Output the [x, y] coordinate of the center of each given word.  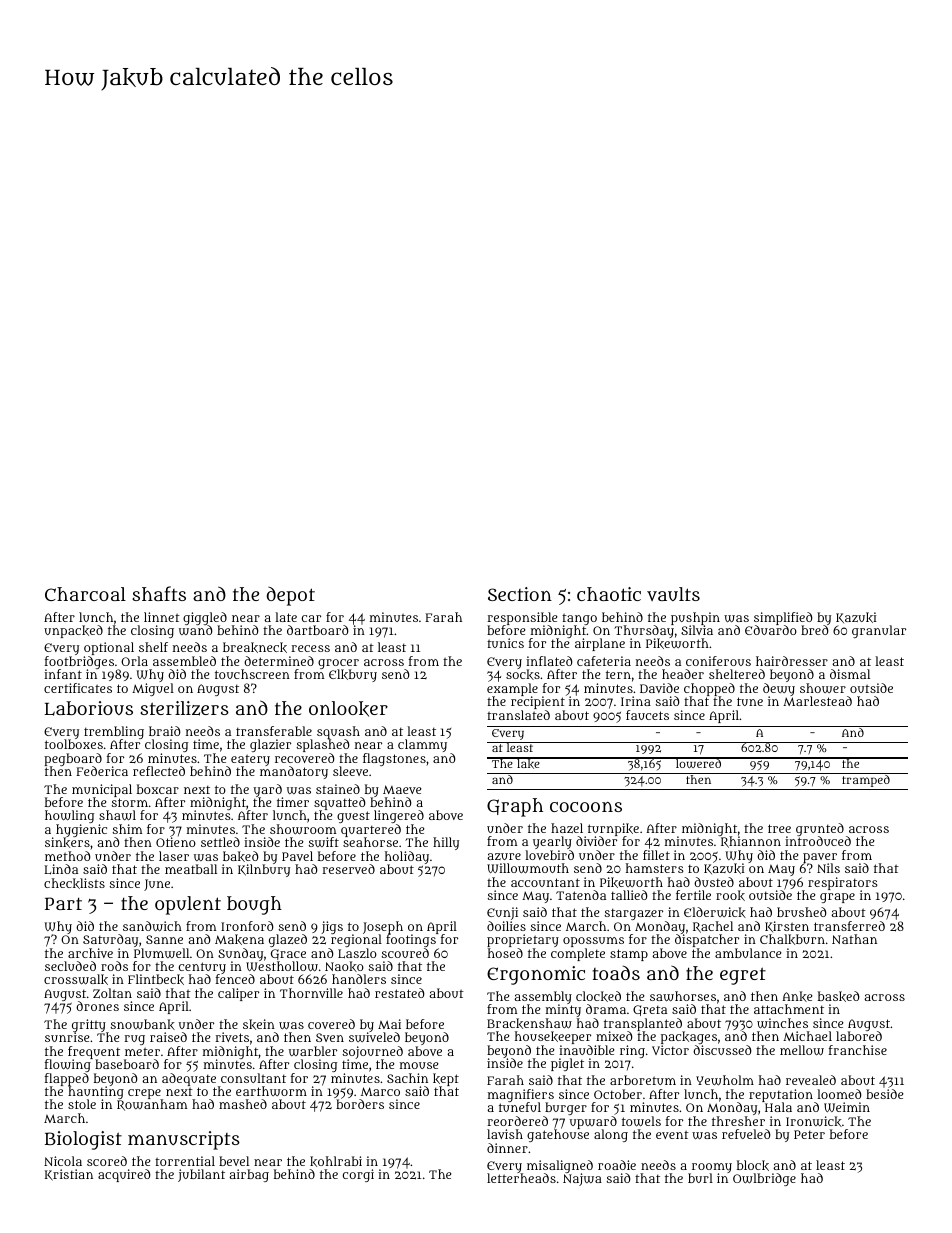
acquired [124, 1175]
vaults [673, 594]
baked [241, 856]
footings [411, 941]
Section [520, 594]
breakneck [255, 647]
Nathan [854, 939]
